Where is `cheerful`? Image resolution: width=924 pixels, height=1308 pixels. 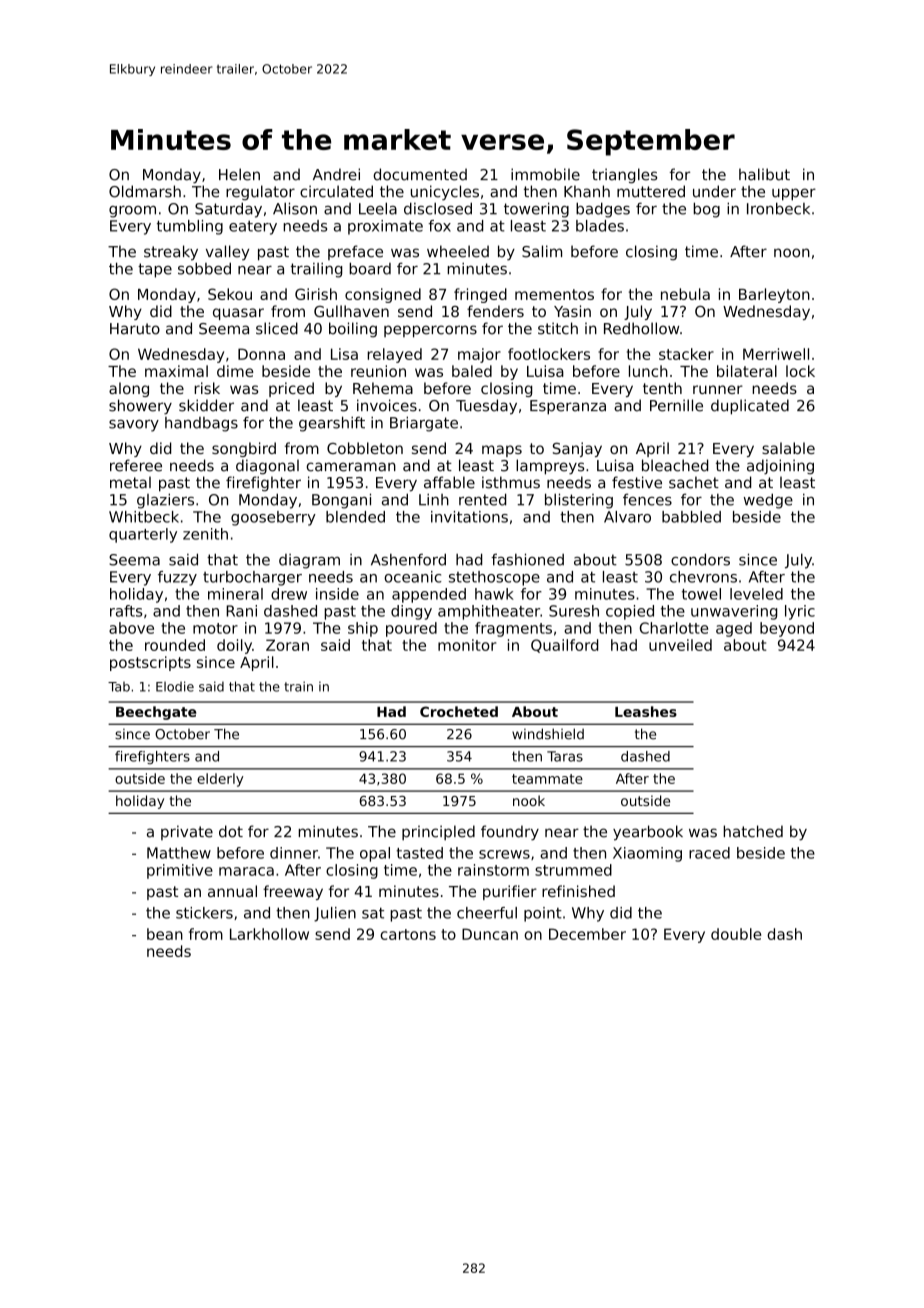 cheerful is located at coordinates (487, 913).
